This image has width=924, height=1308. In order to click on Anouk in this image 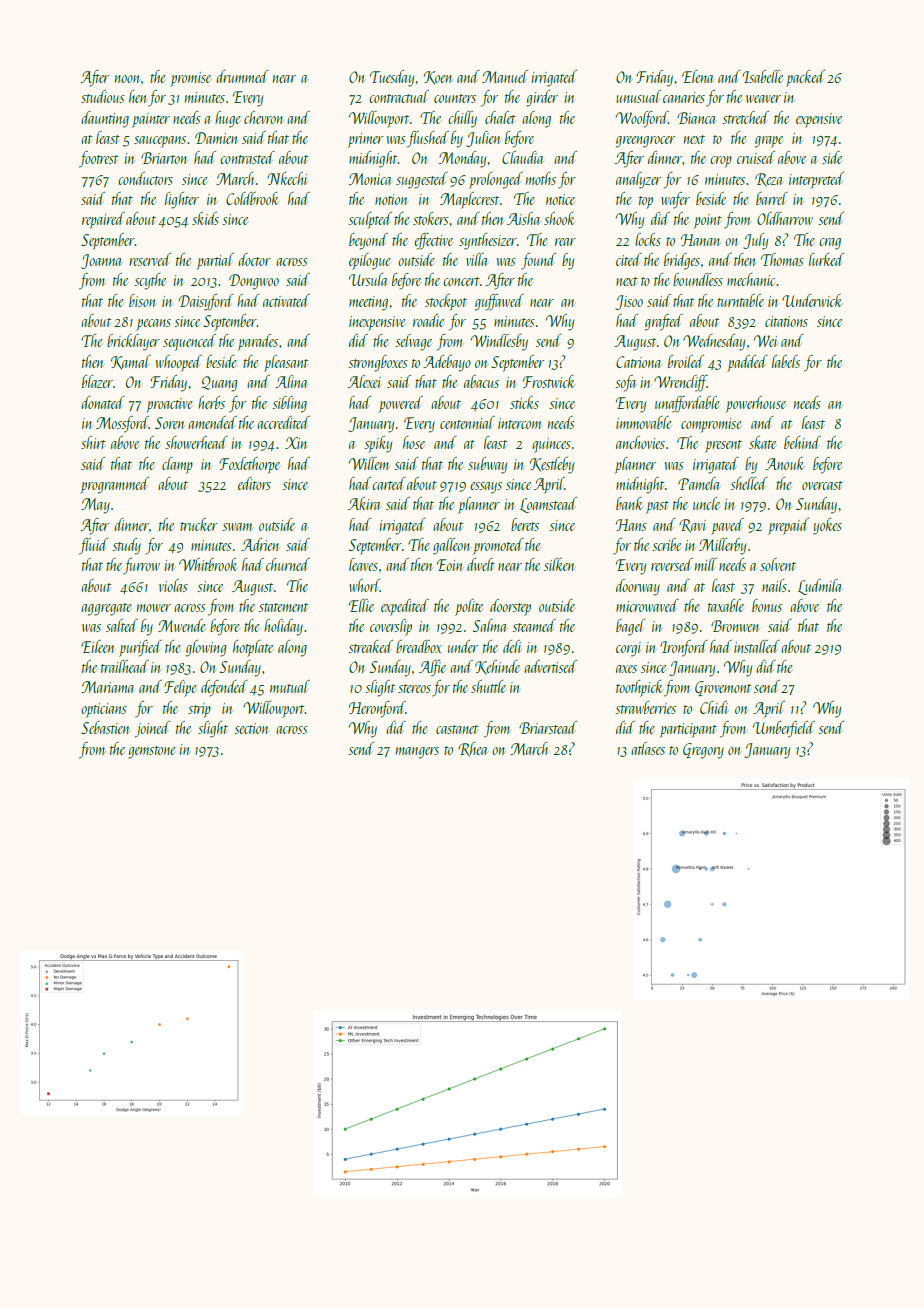, I will do `click(785, 463)`.
